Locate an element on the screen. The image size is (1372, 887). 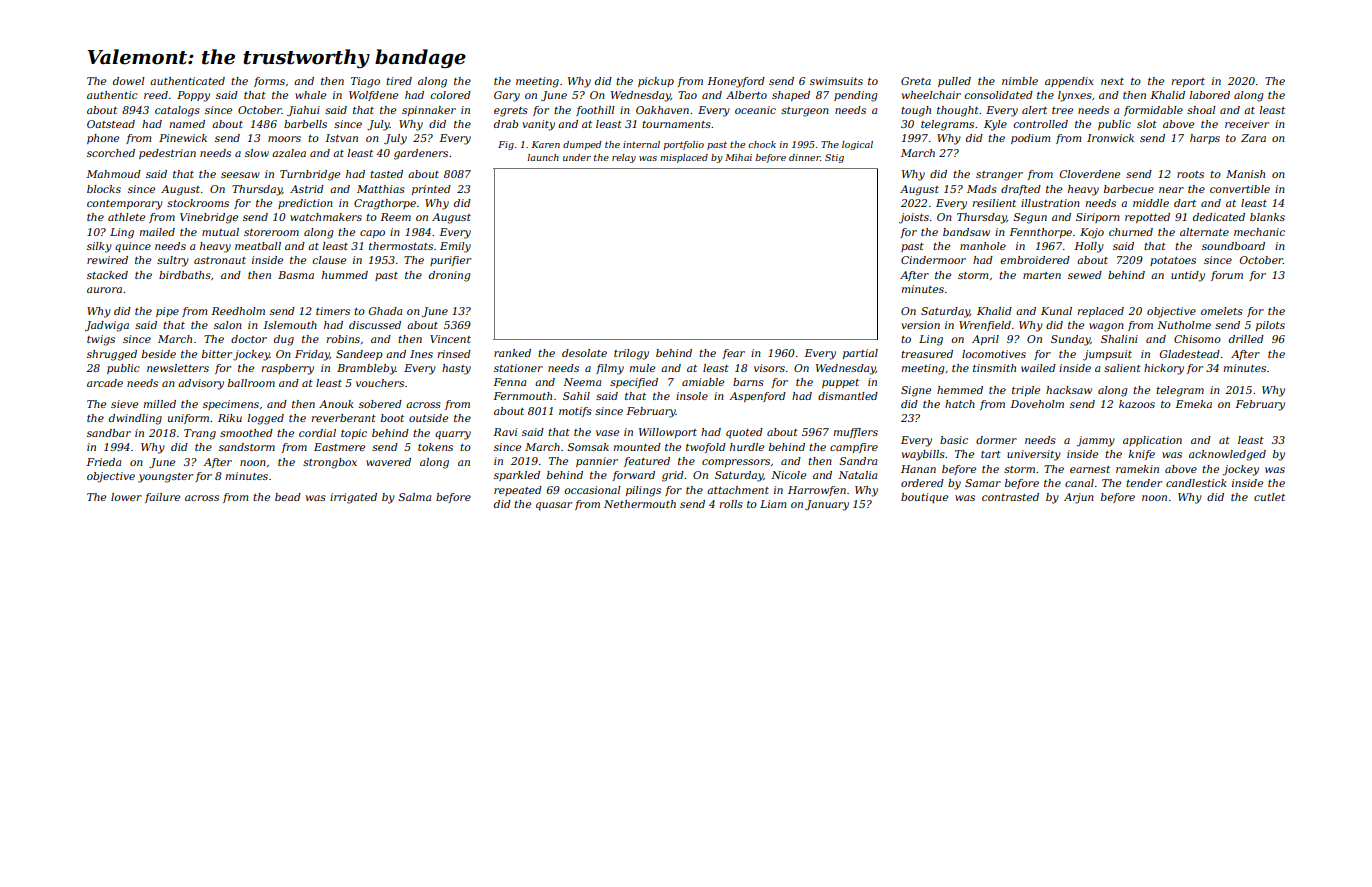
formidable is located at coordinates (1153, 111).
